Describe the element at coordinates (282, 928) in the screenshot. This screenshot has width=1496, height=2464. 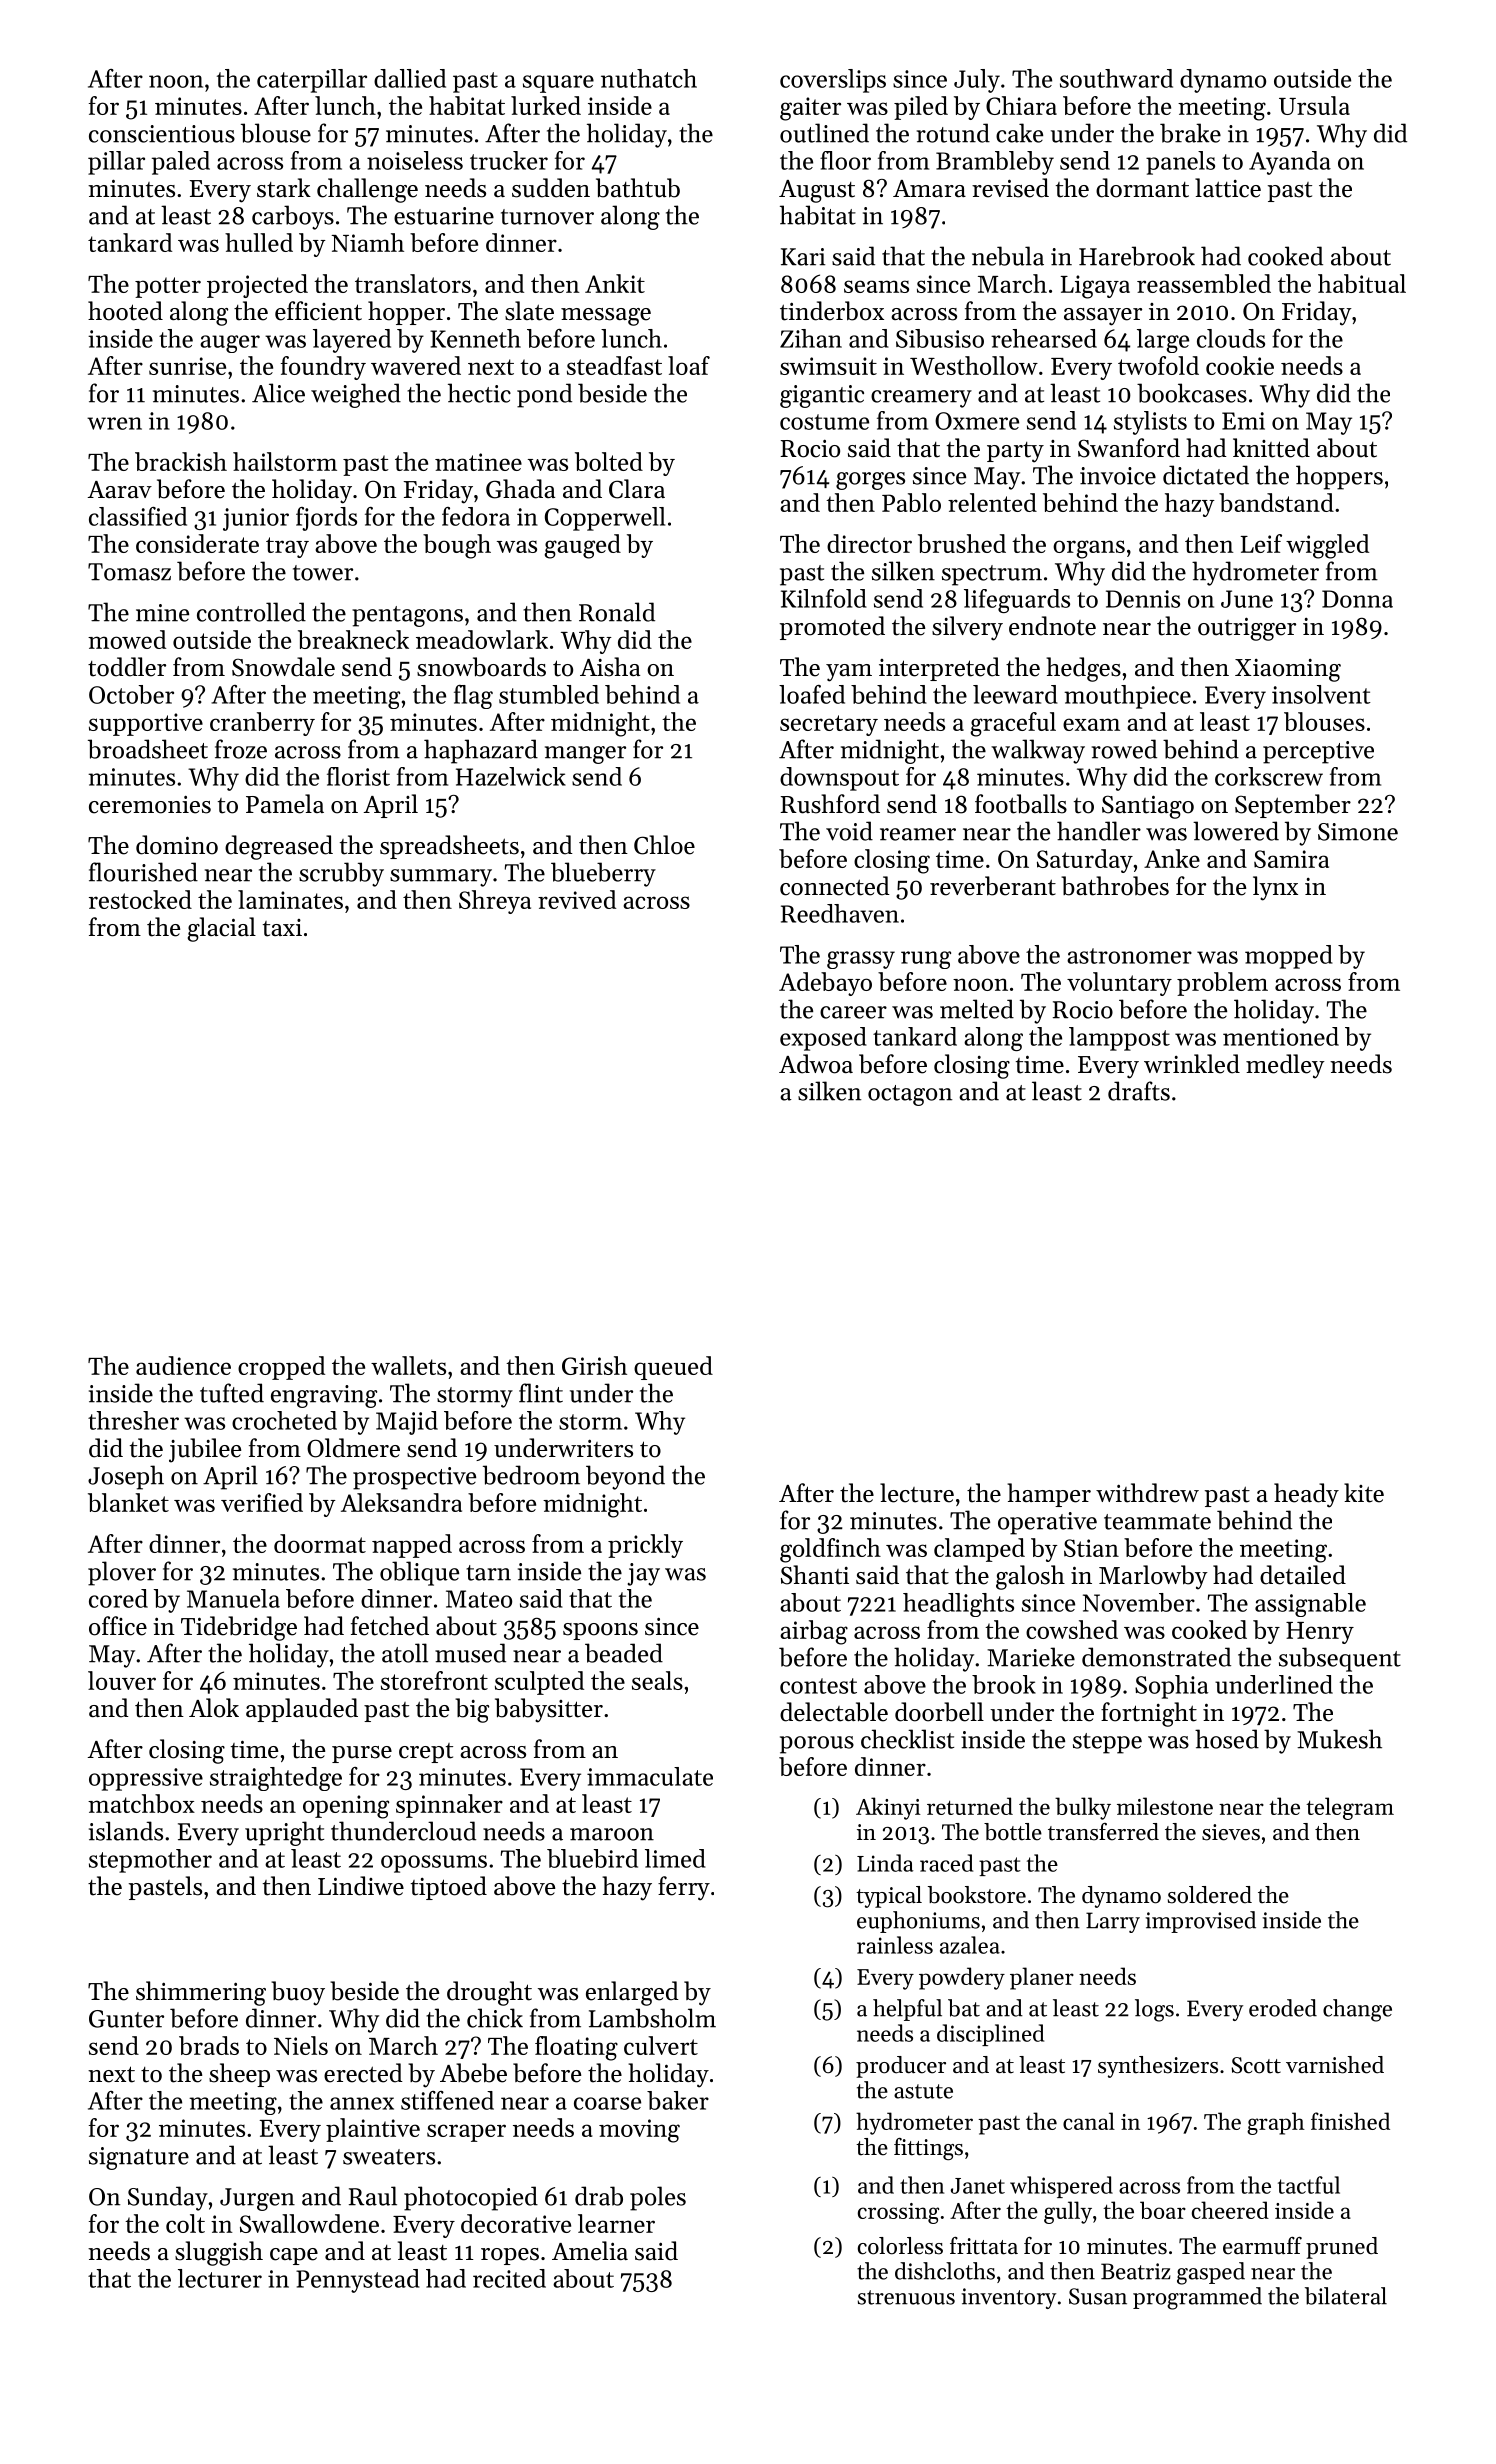
I see `taxi` at that location.
